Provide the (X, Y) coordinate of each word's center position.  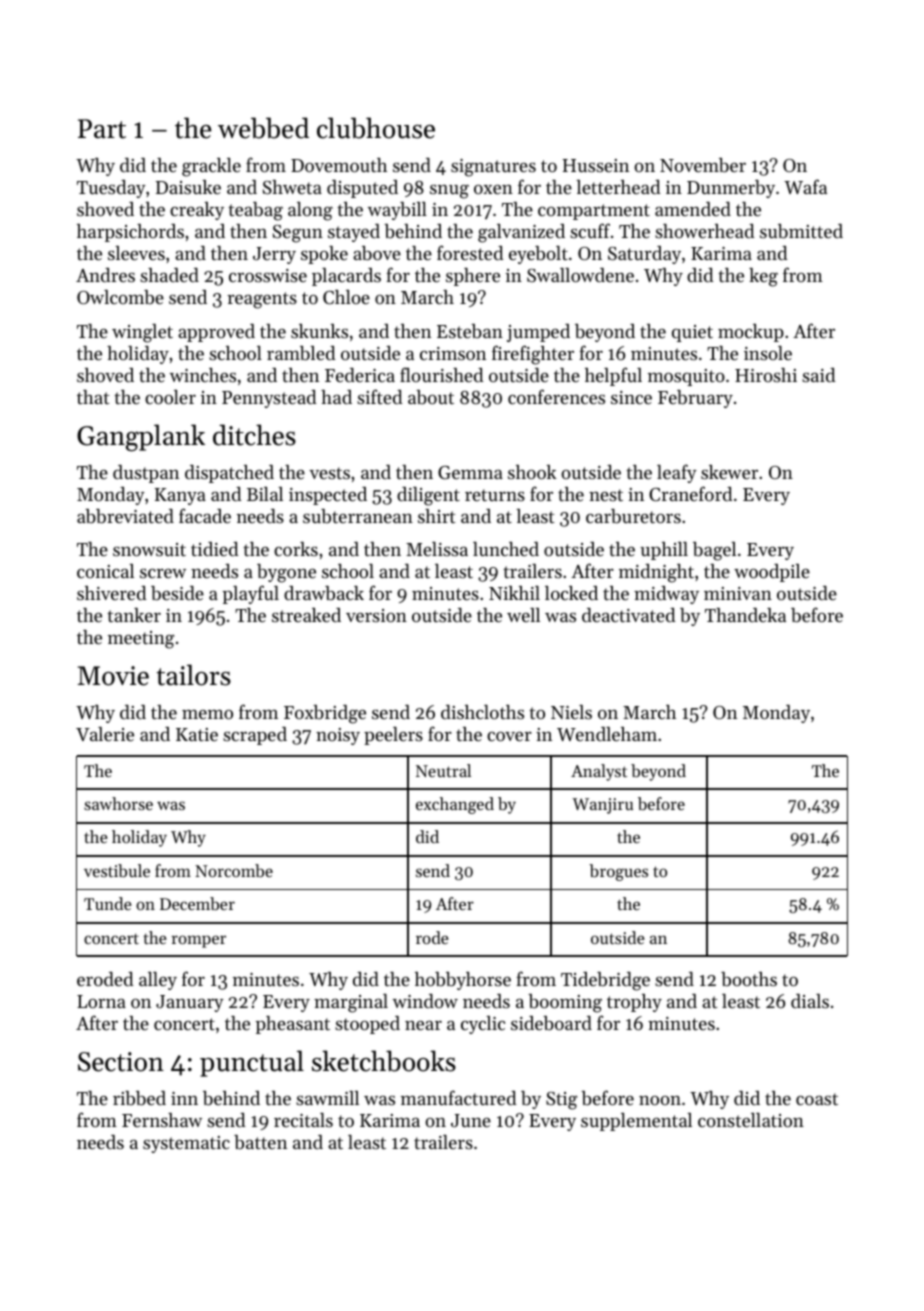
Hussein (596, 165)
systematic (186, 1144)
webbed (263, 128)
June (471, 1120)
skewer (729, 472)
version (376, 615)
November (703, 165)
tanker (134, 615)
